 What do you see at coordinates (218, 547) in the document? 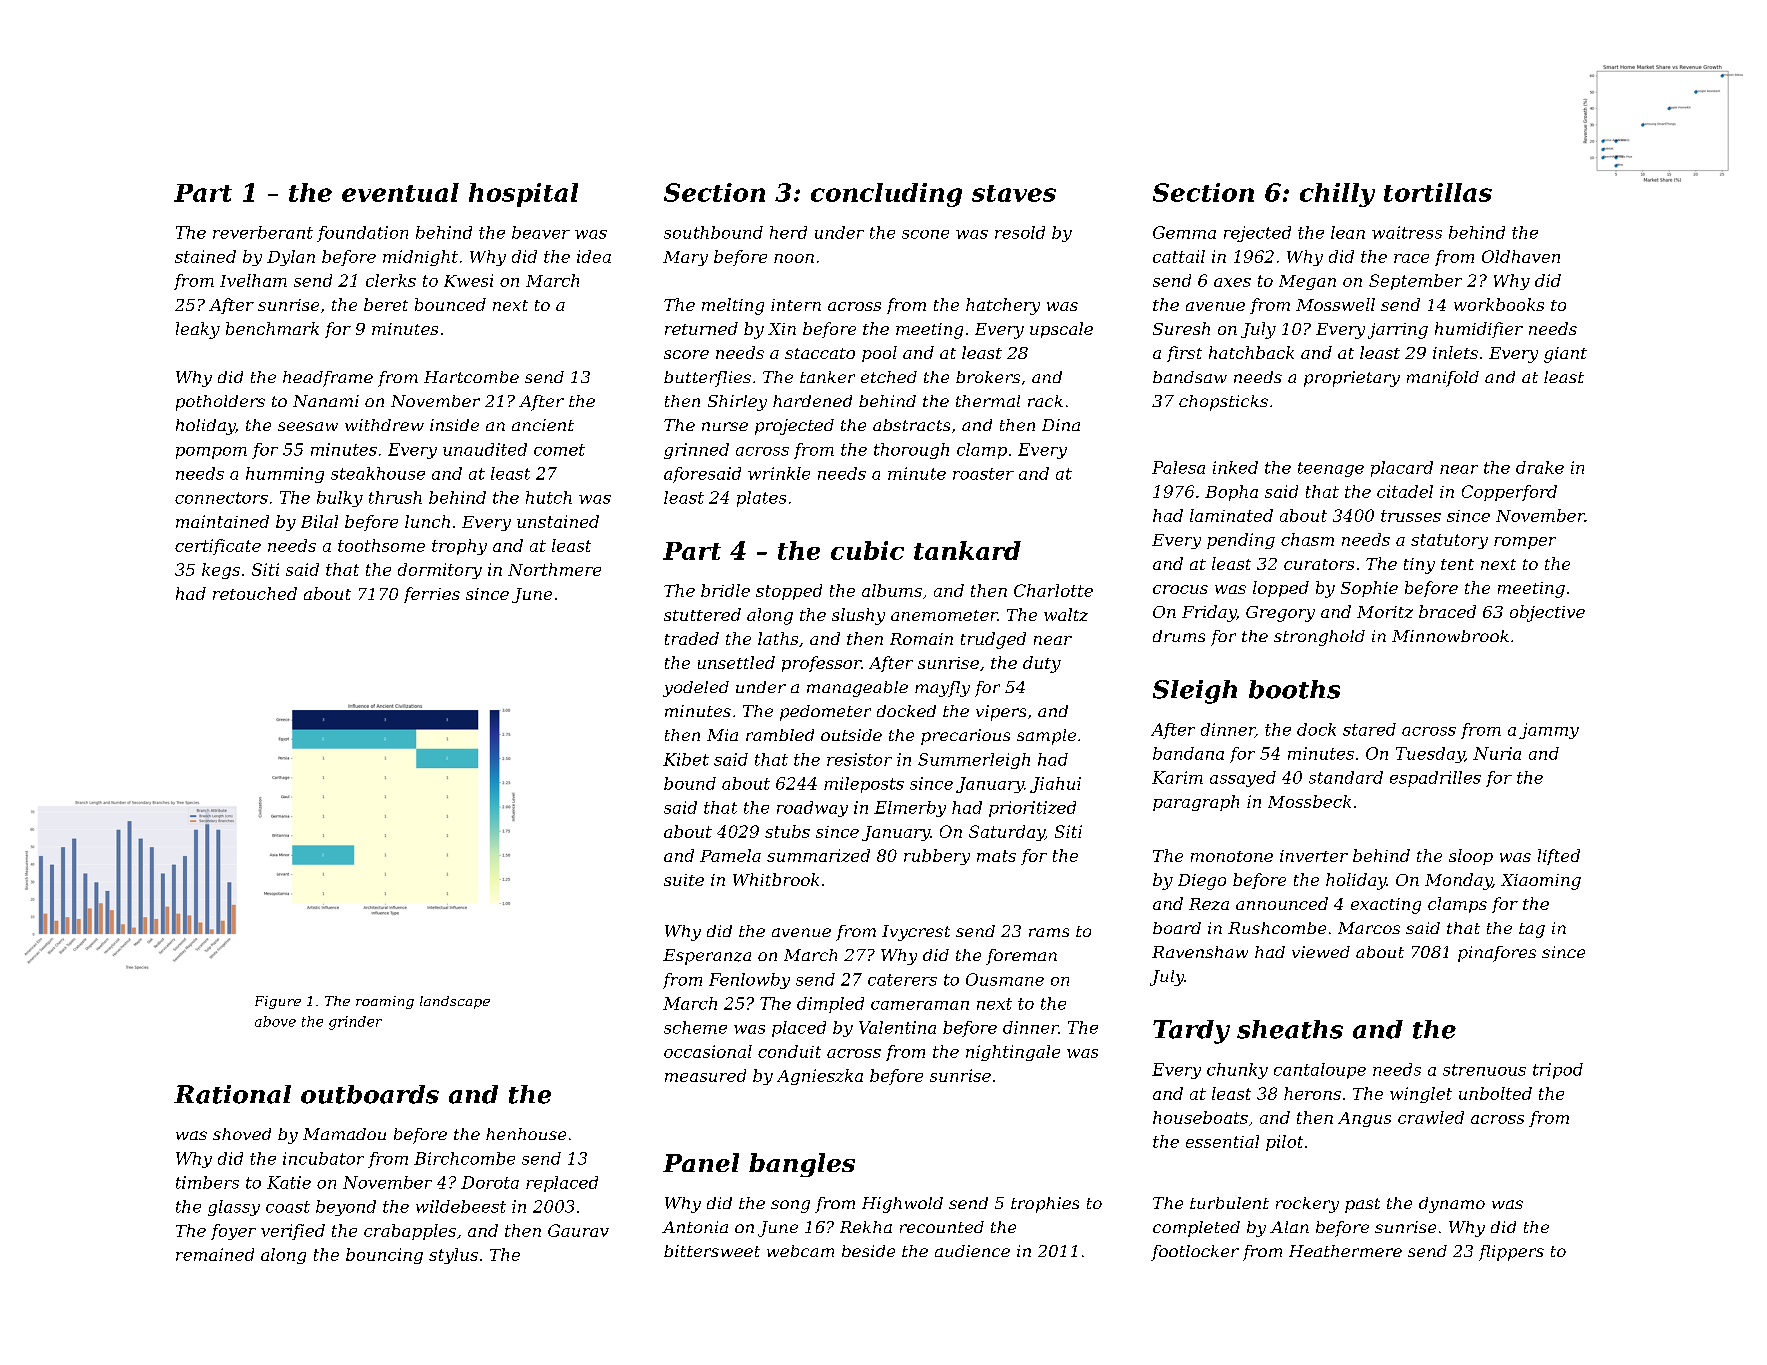
I see `certificate` at bounding box center [218, 547].
